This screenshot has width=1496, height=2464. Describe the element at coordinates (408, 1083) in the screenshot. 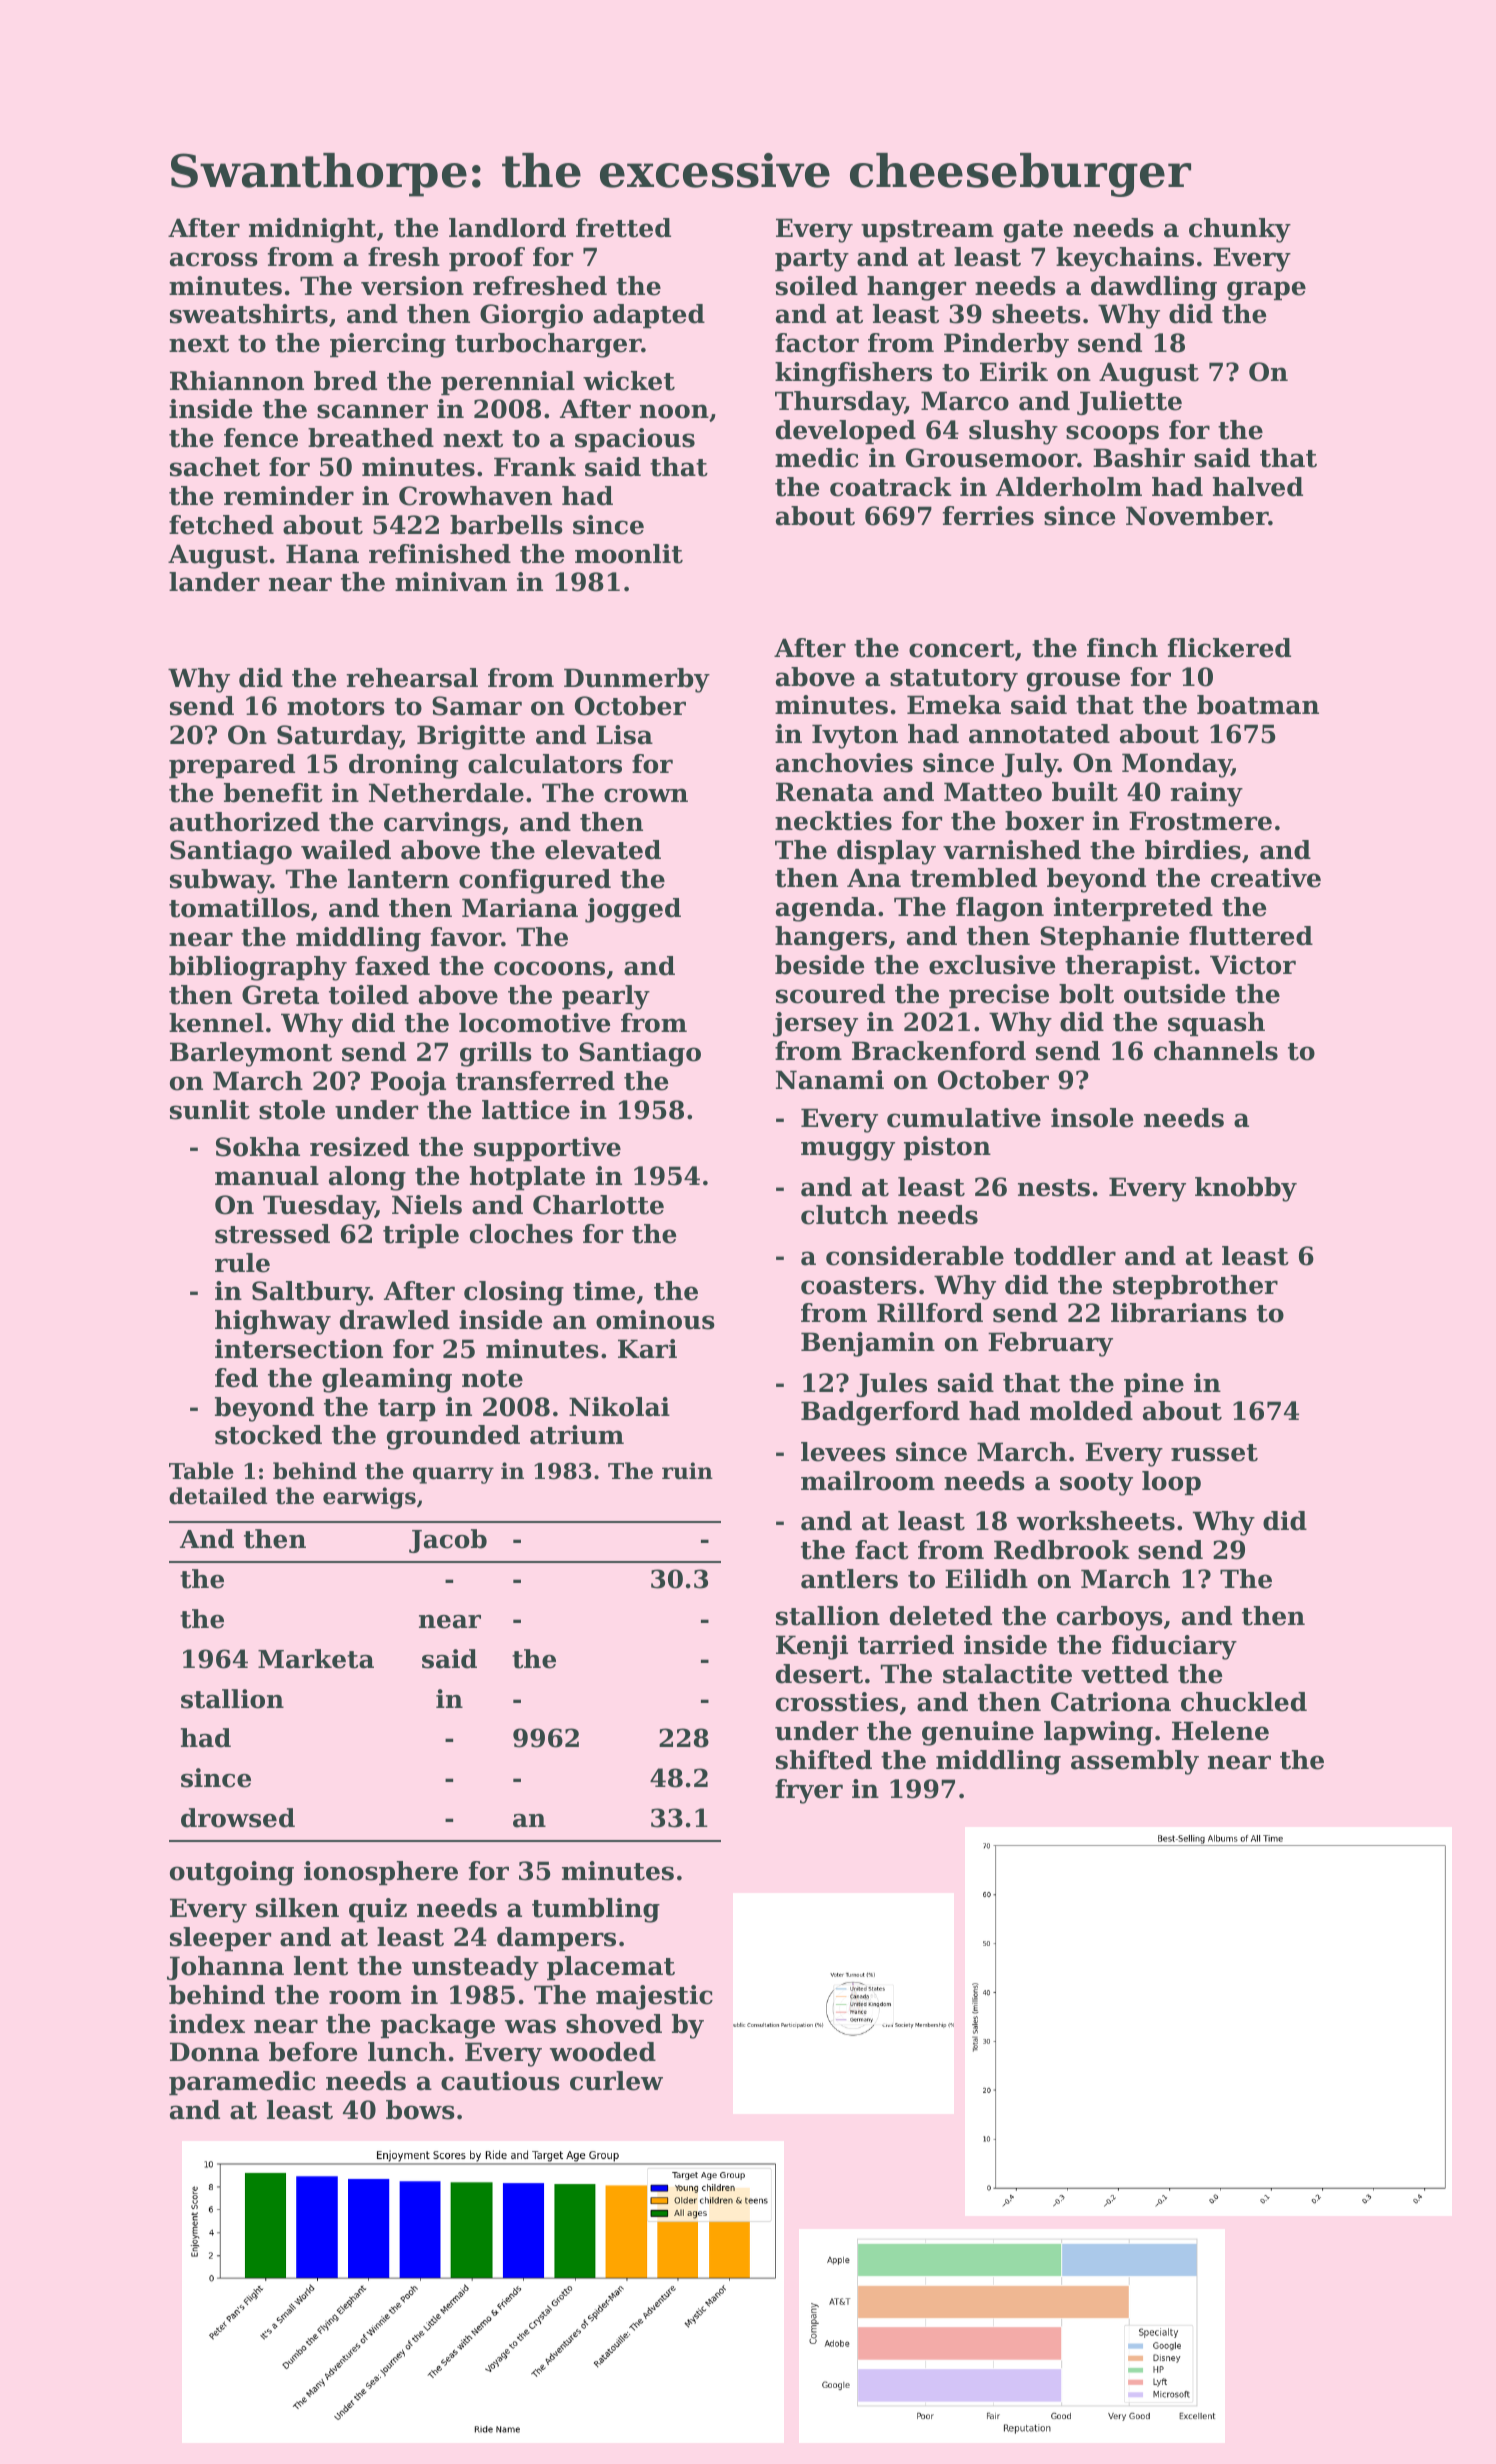

I see `Pooja` at that location.
